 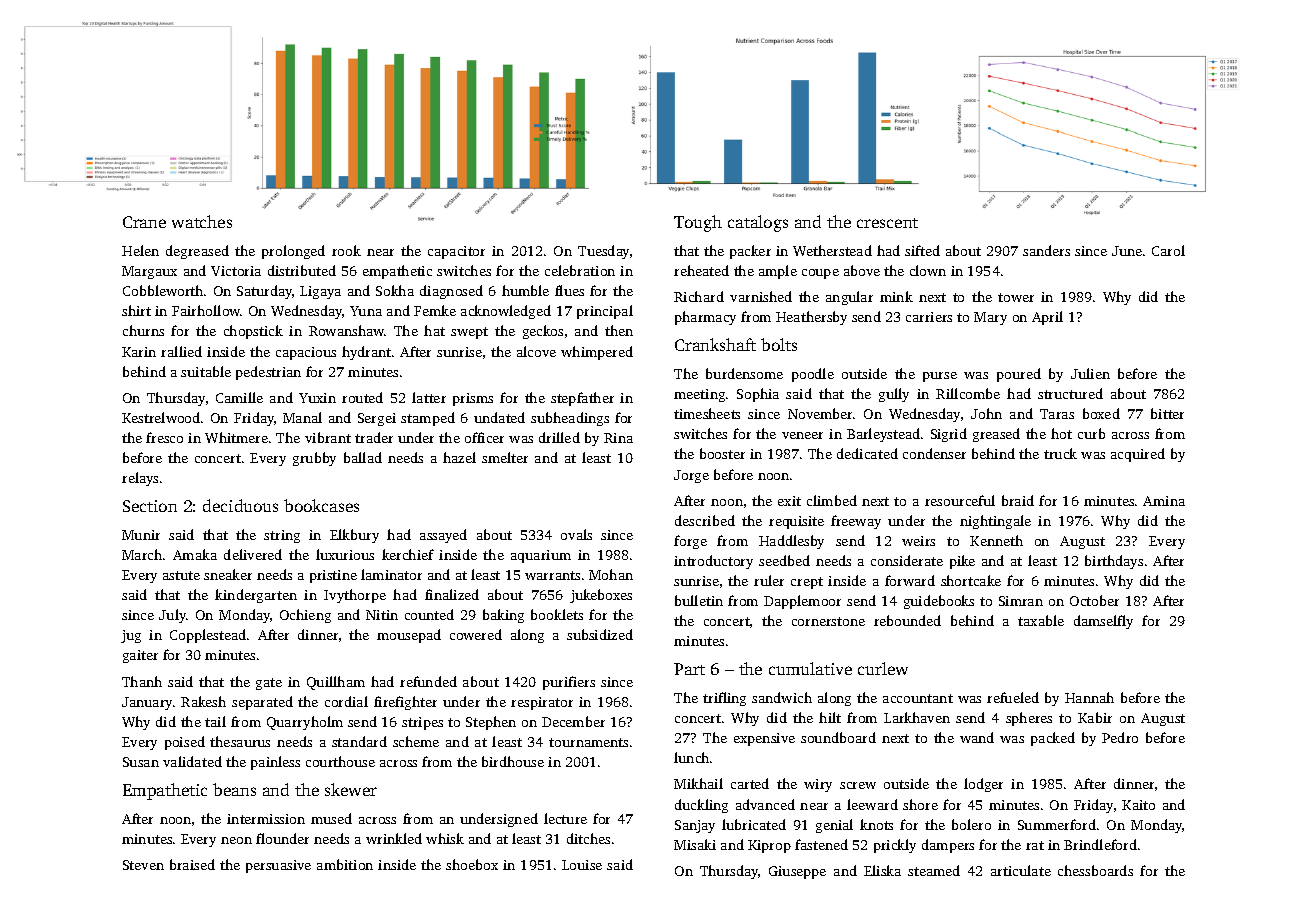 I want to click on Manal, so click(x=302, y=417).
